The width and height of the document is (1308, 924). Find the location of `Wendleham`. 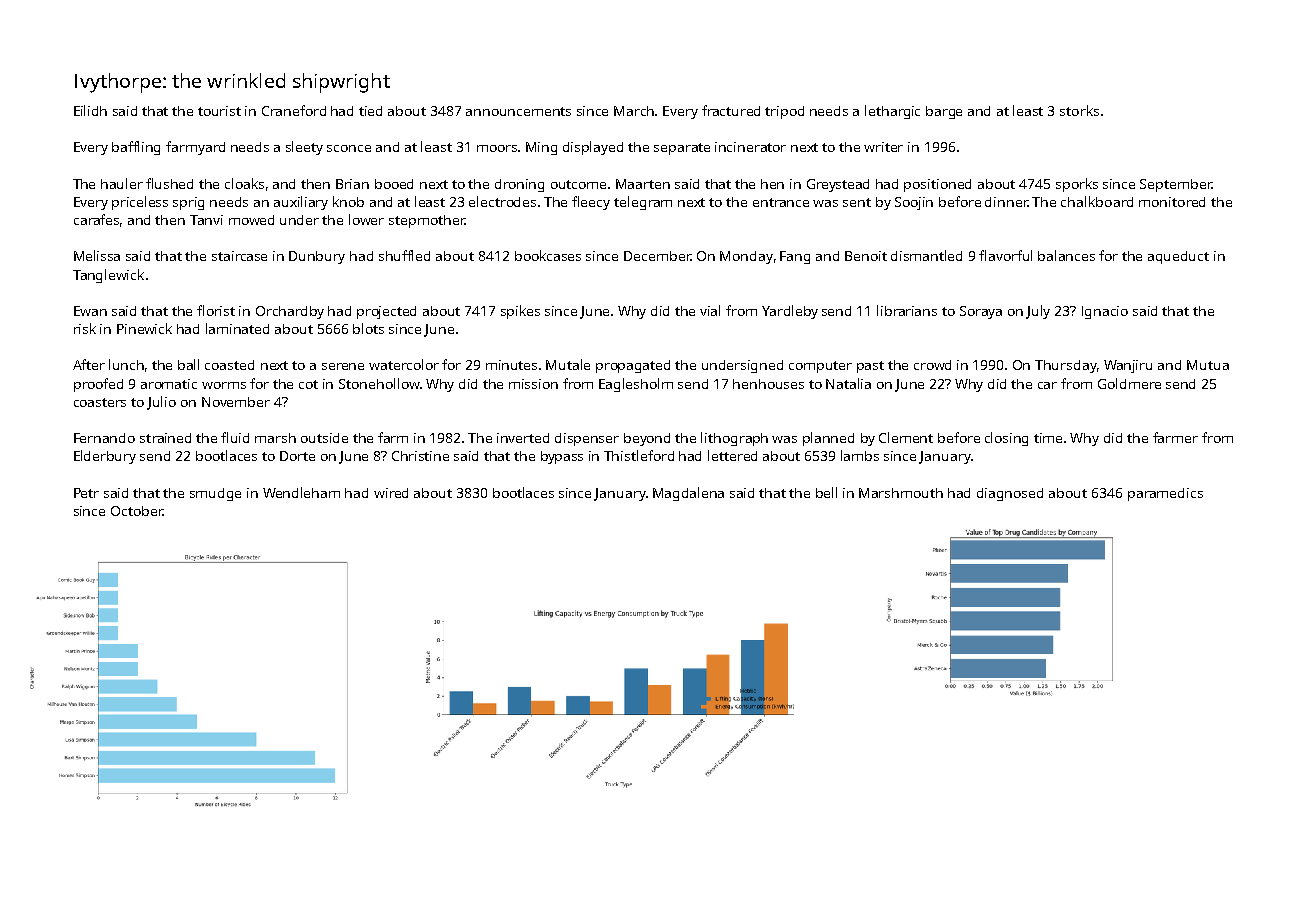

Wendleham is located at coordinates (301, 492).
